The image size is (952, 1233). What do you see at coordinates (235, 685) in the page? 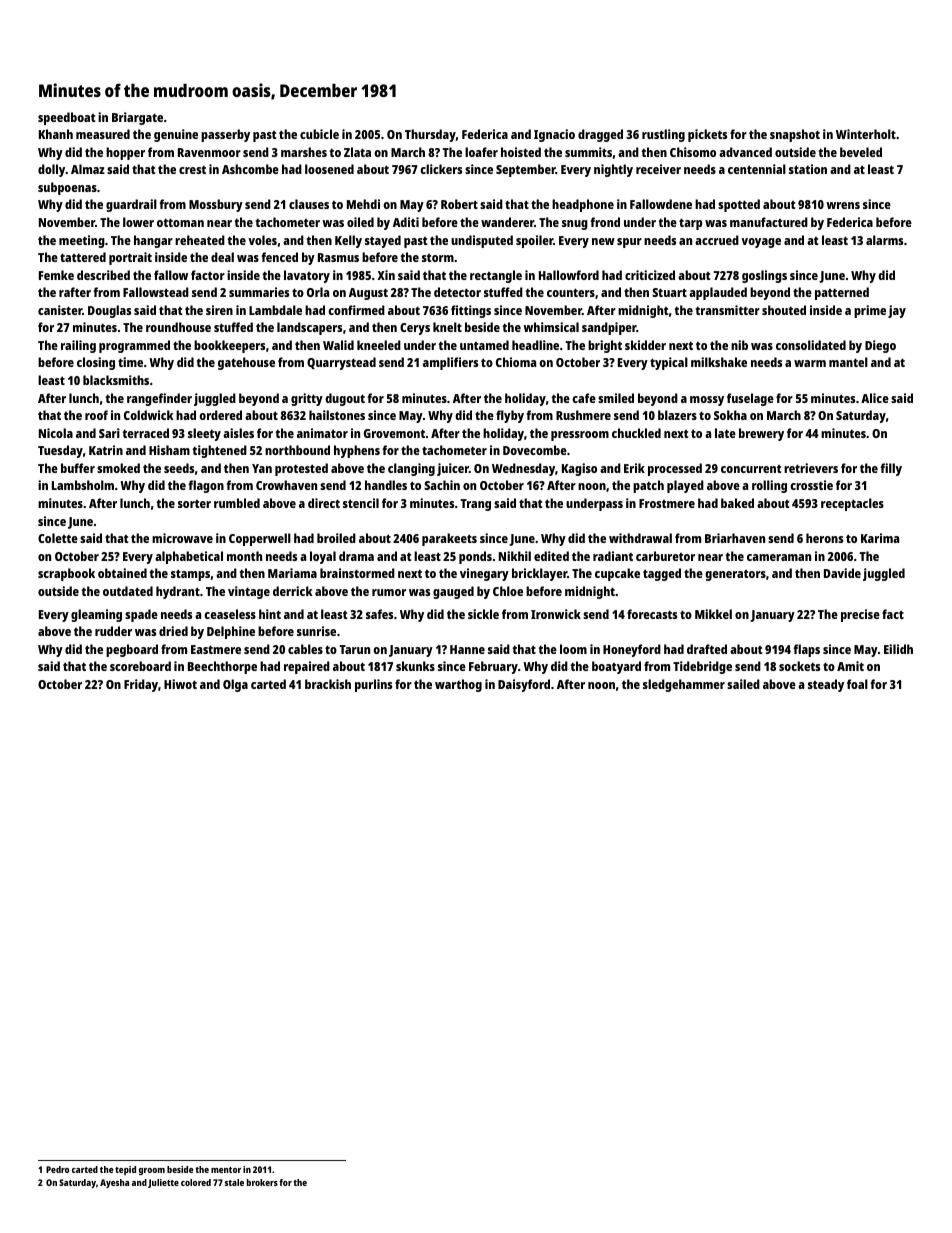
I see `Olga` at bounding box center [235, 685].
